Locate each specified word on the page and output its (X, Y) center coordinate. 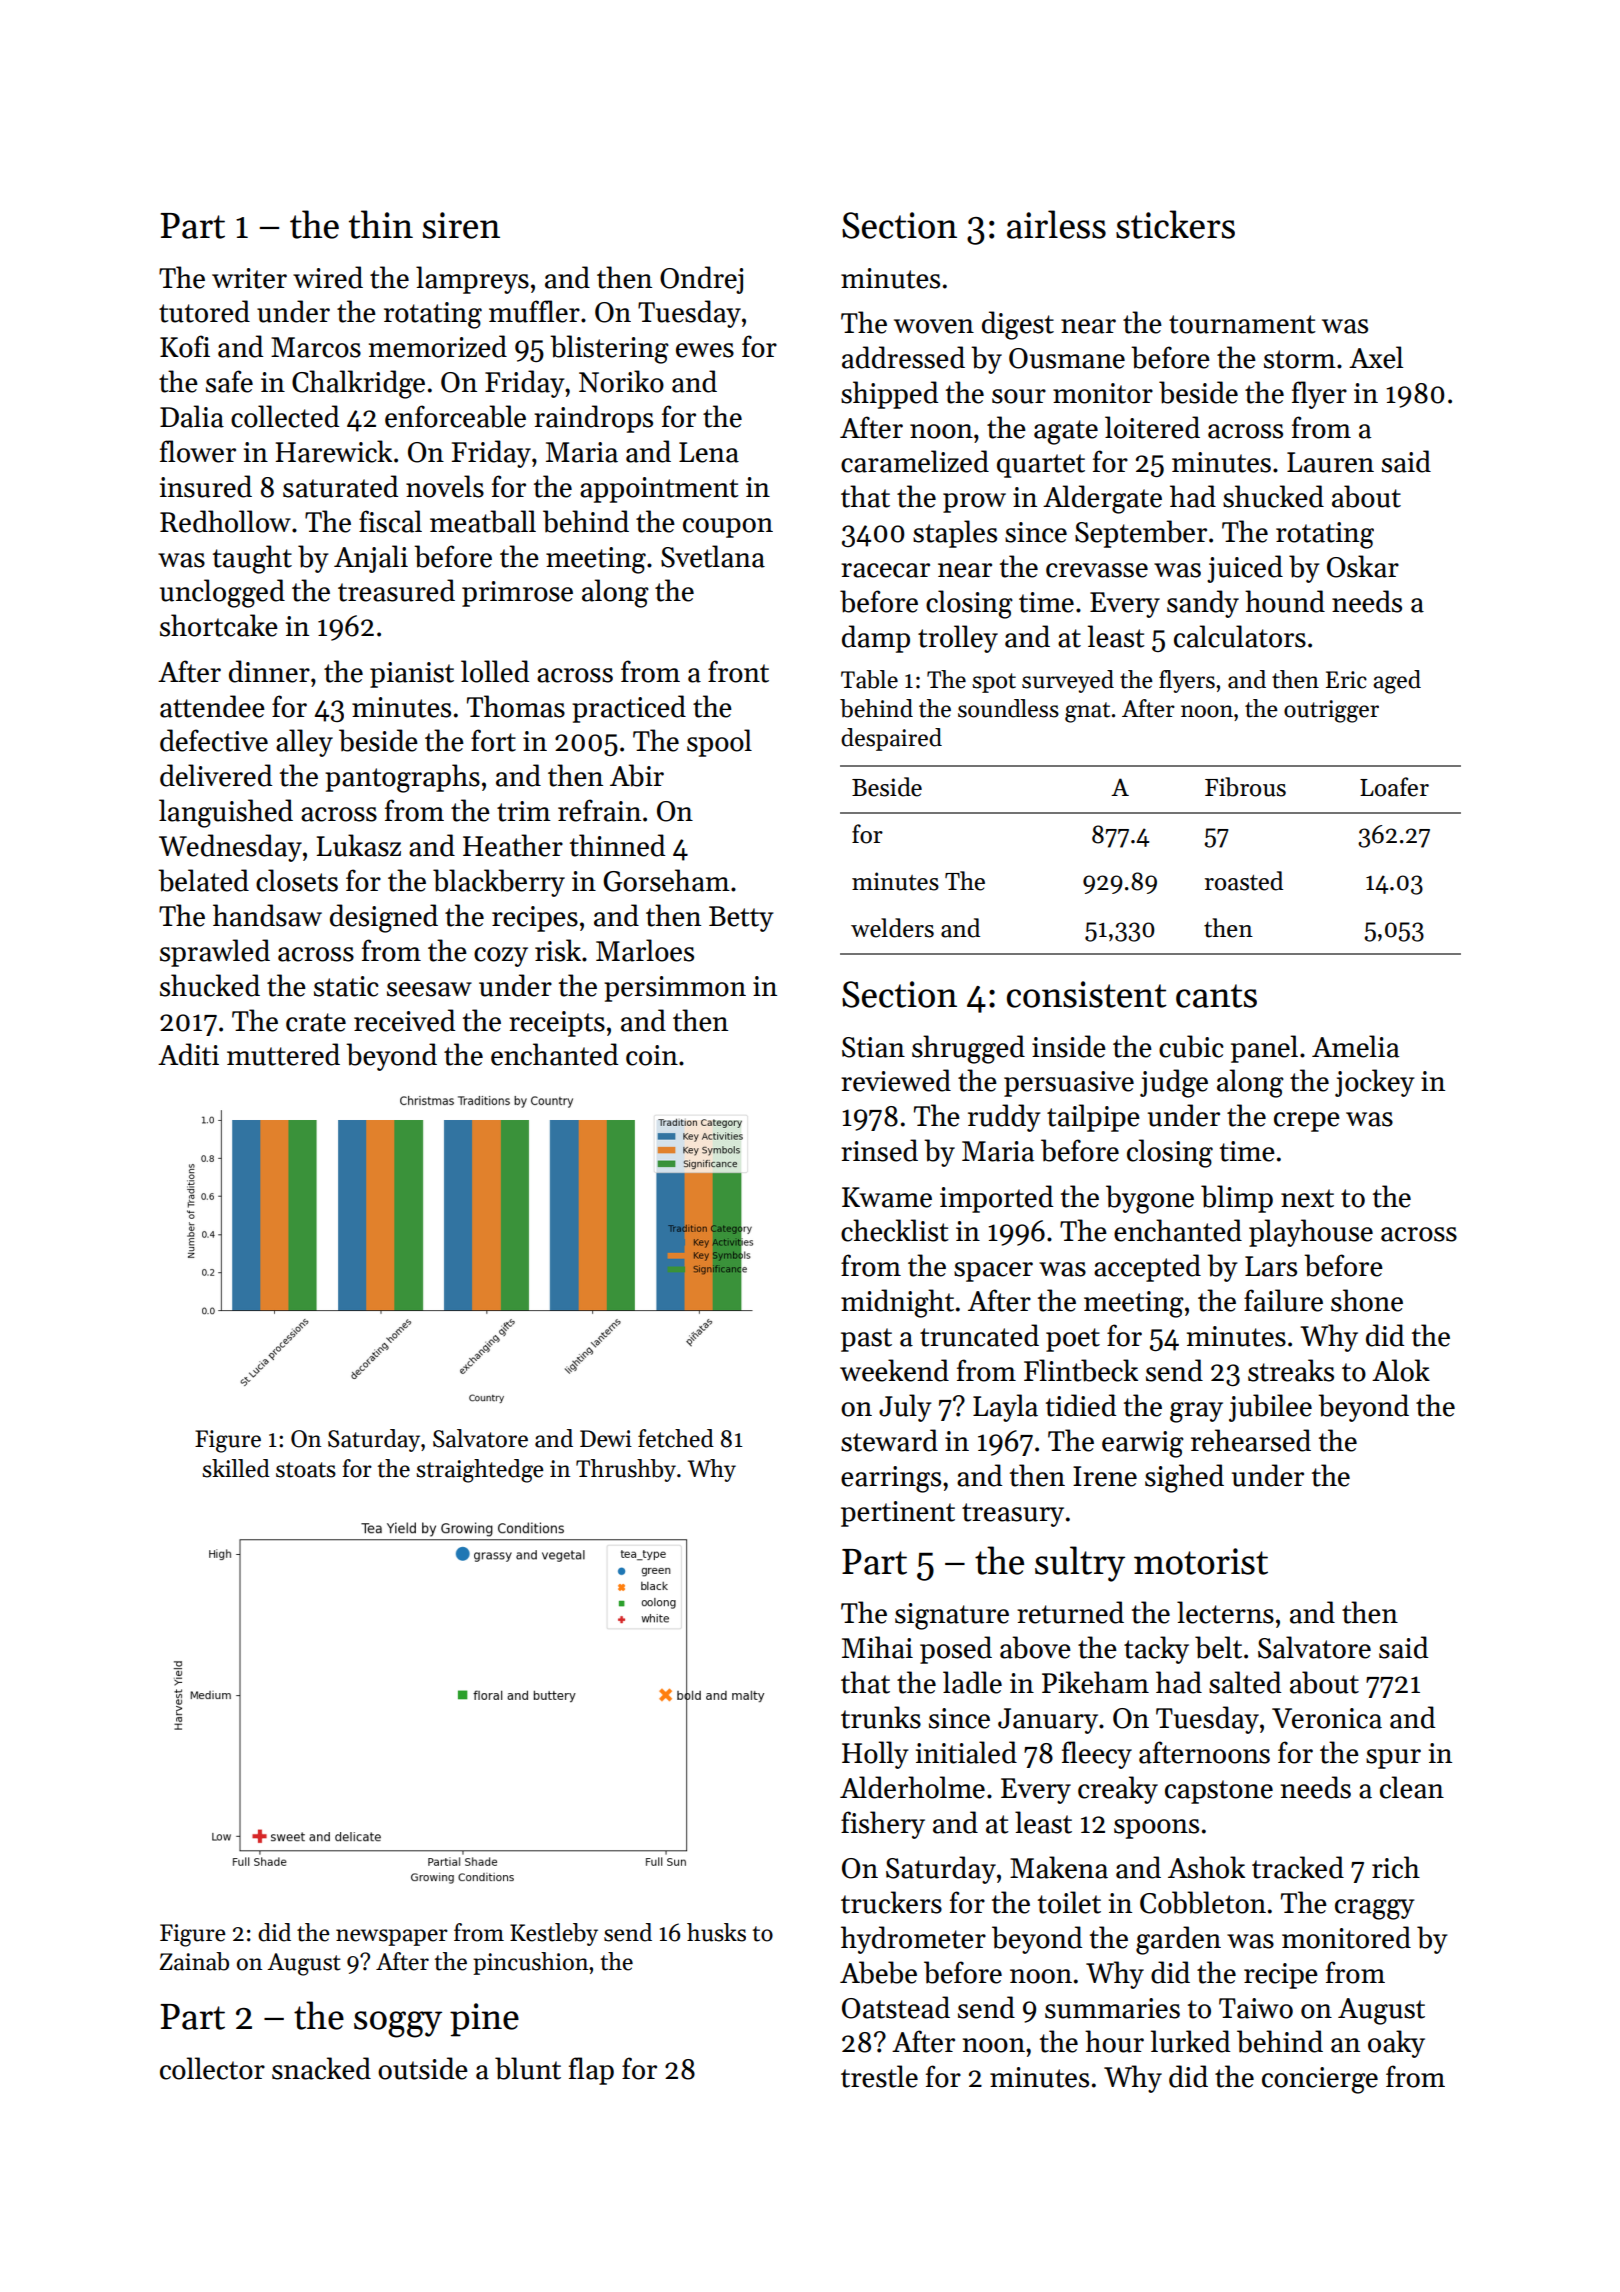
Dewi (606, 1439)
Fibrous (1245, 787)
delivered (216, 775)
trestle (879, 2076)
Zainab (194, 1961)
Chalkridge (358, 384)
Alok (1401, 1370)
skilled (236, 1468)
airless (1056, 224)
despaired (891, 739)
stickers (1175, 224)
